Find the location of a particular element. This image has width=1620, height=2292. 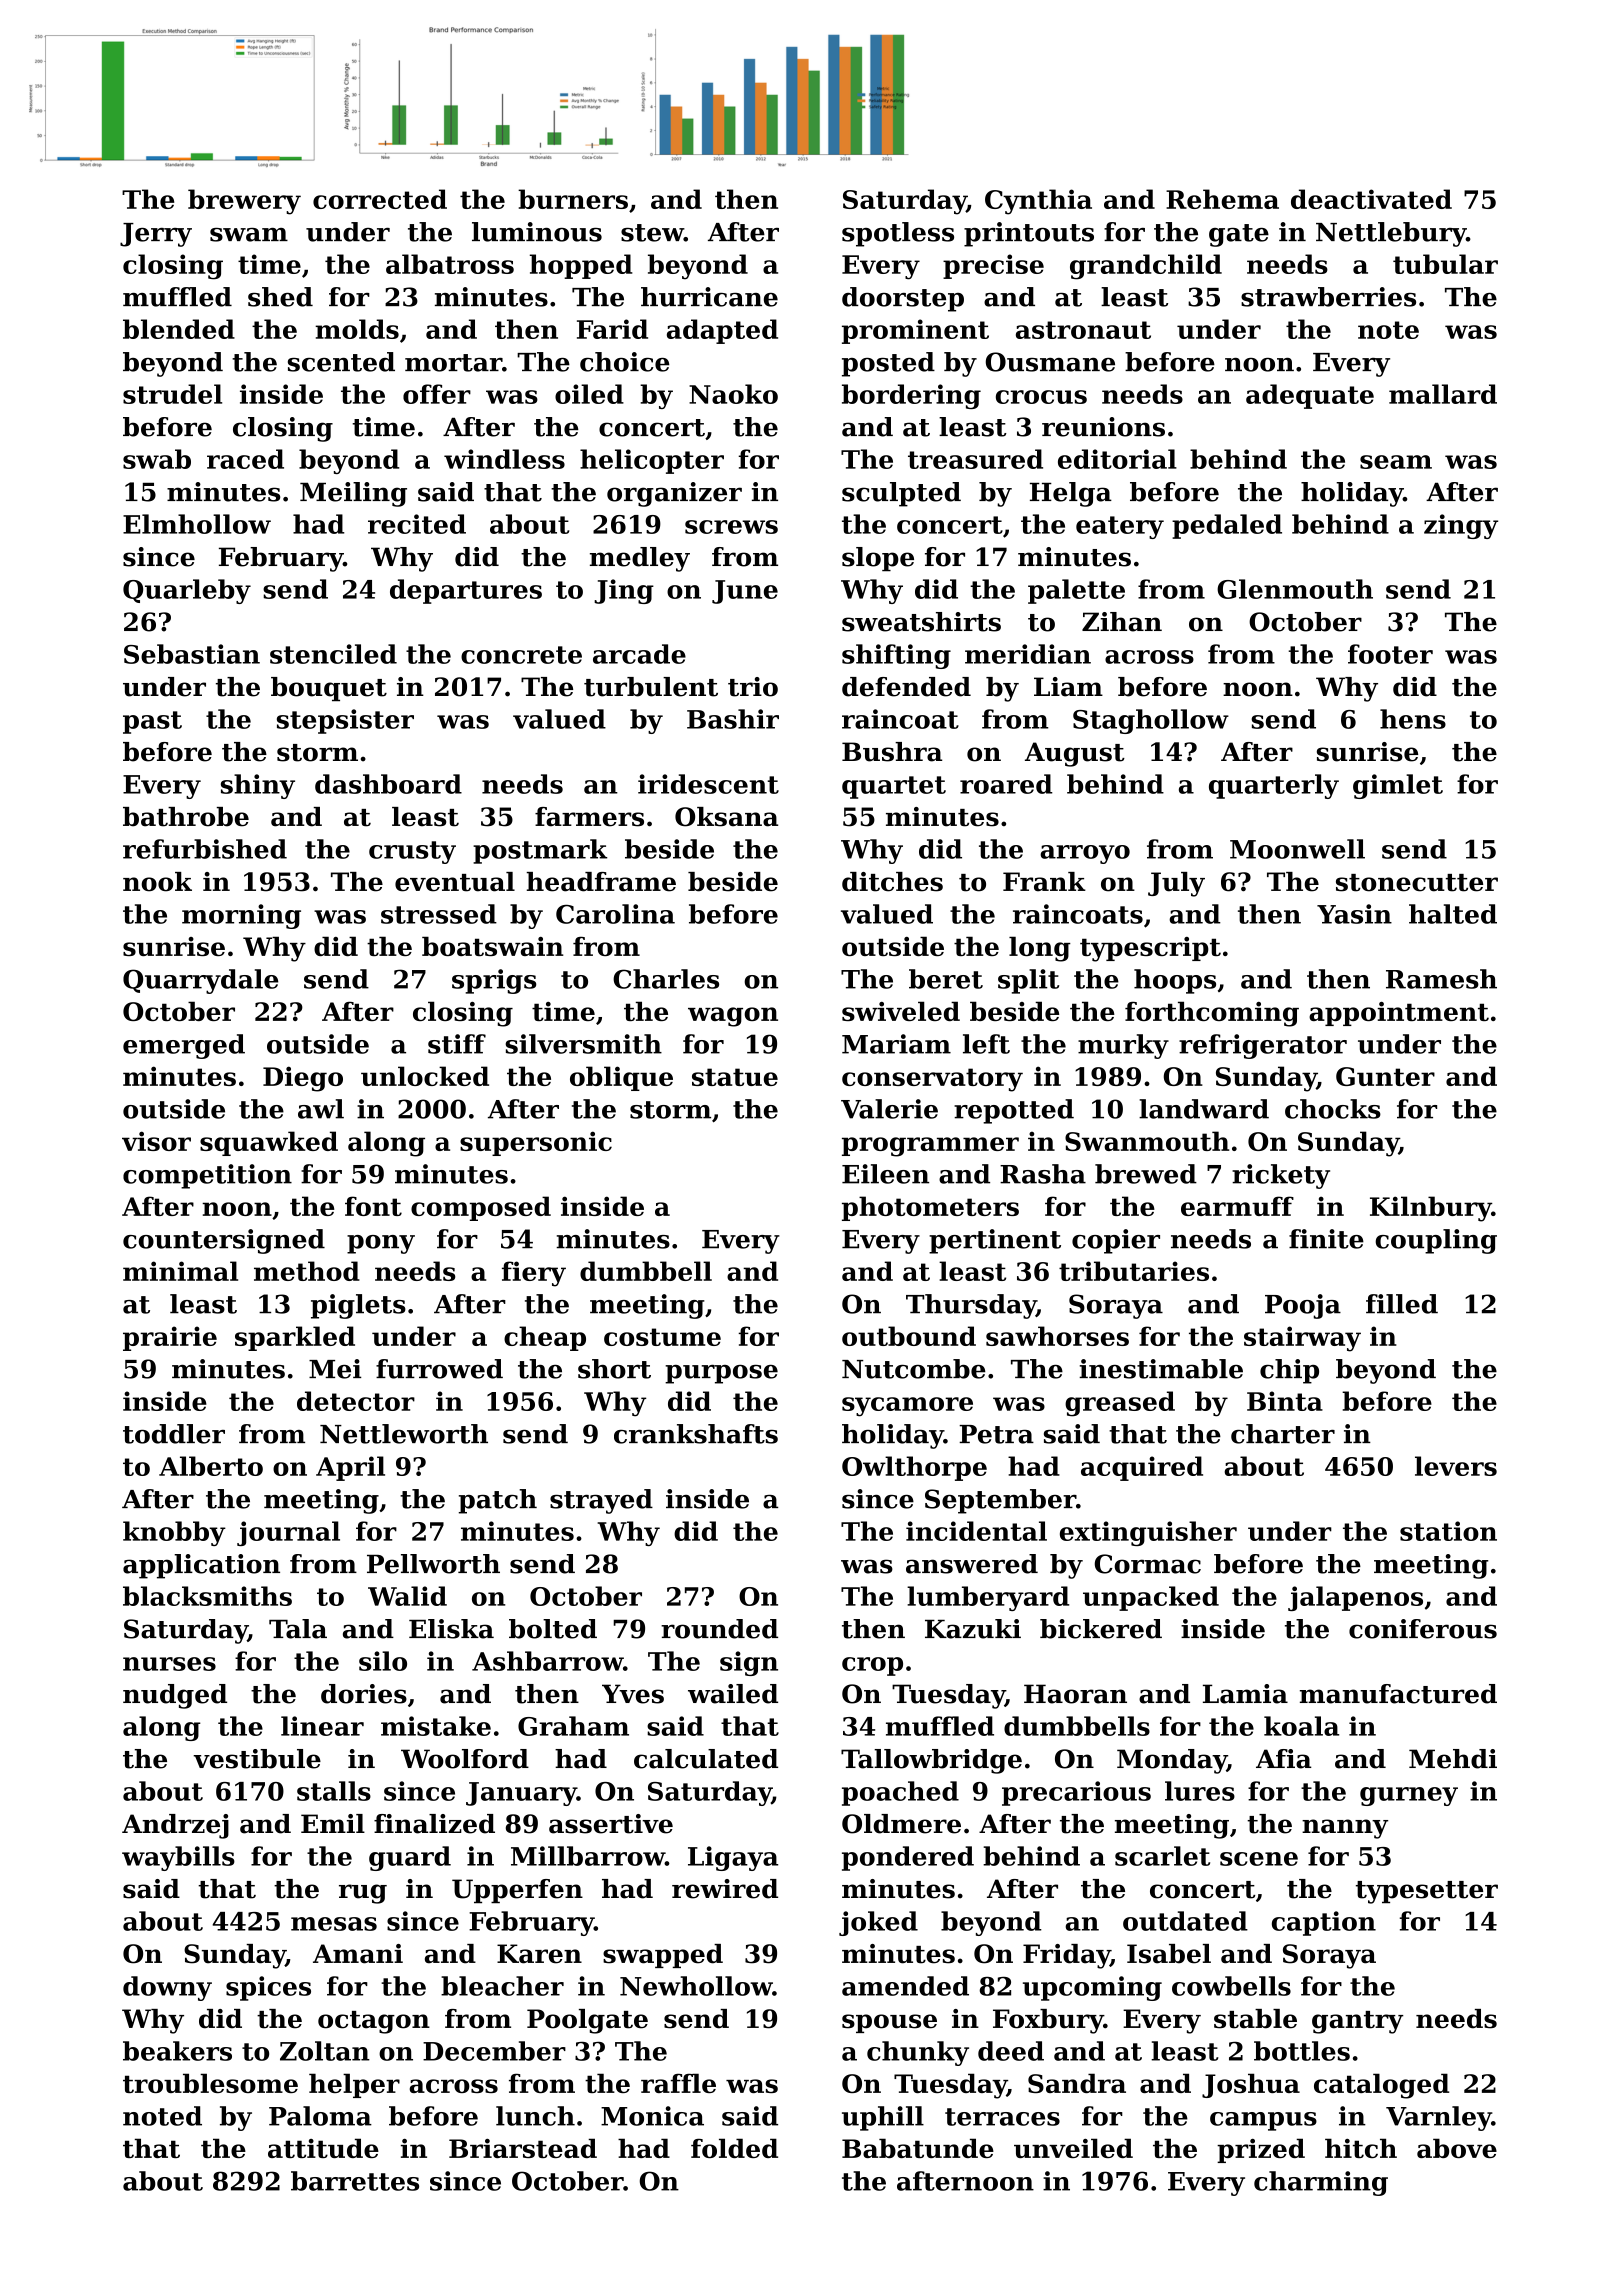

bordering is located at coordinates (911, 396).
